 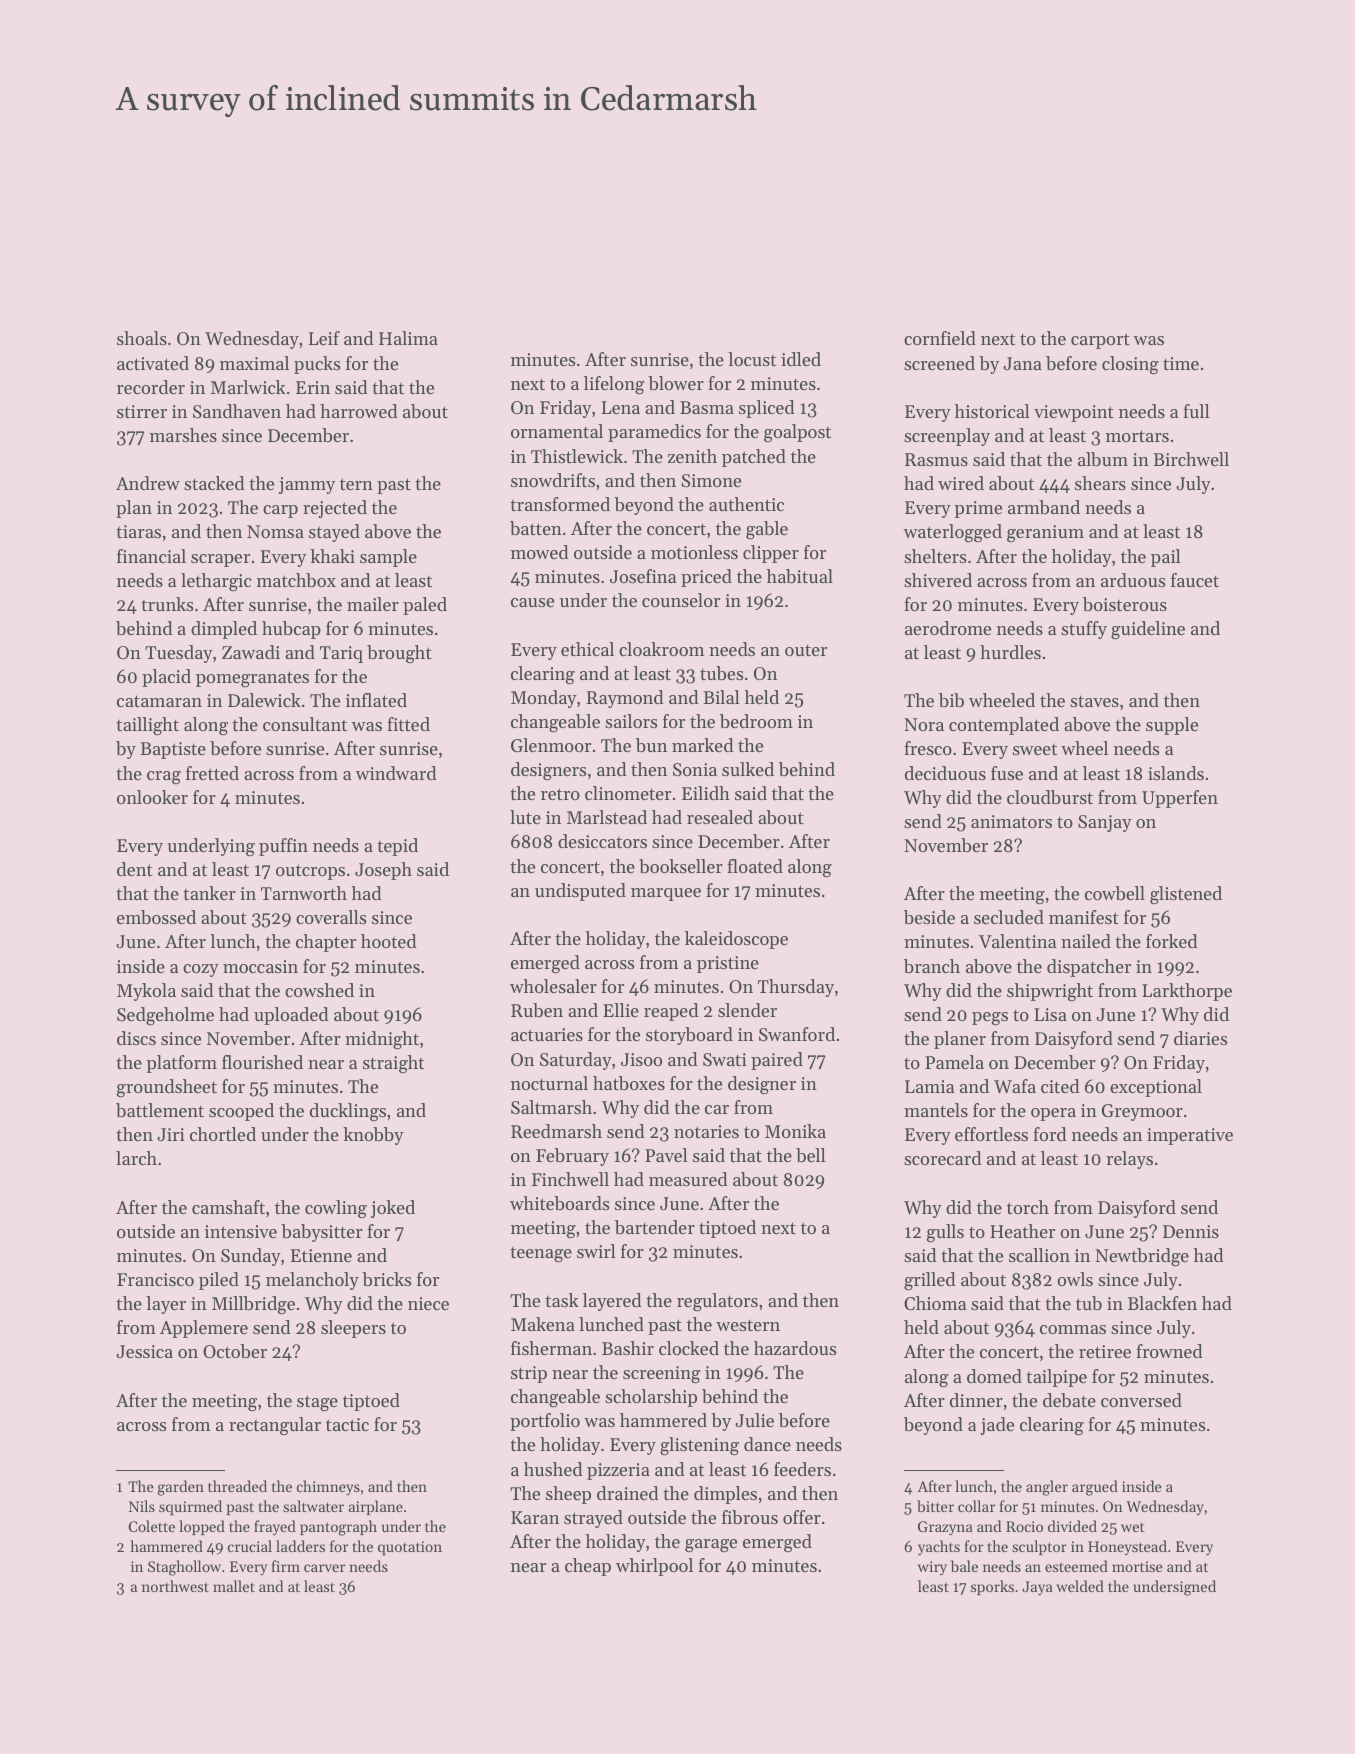 I want to click on lethargic, so click(x=216, y=582).
